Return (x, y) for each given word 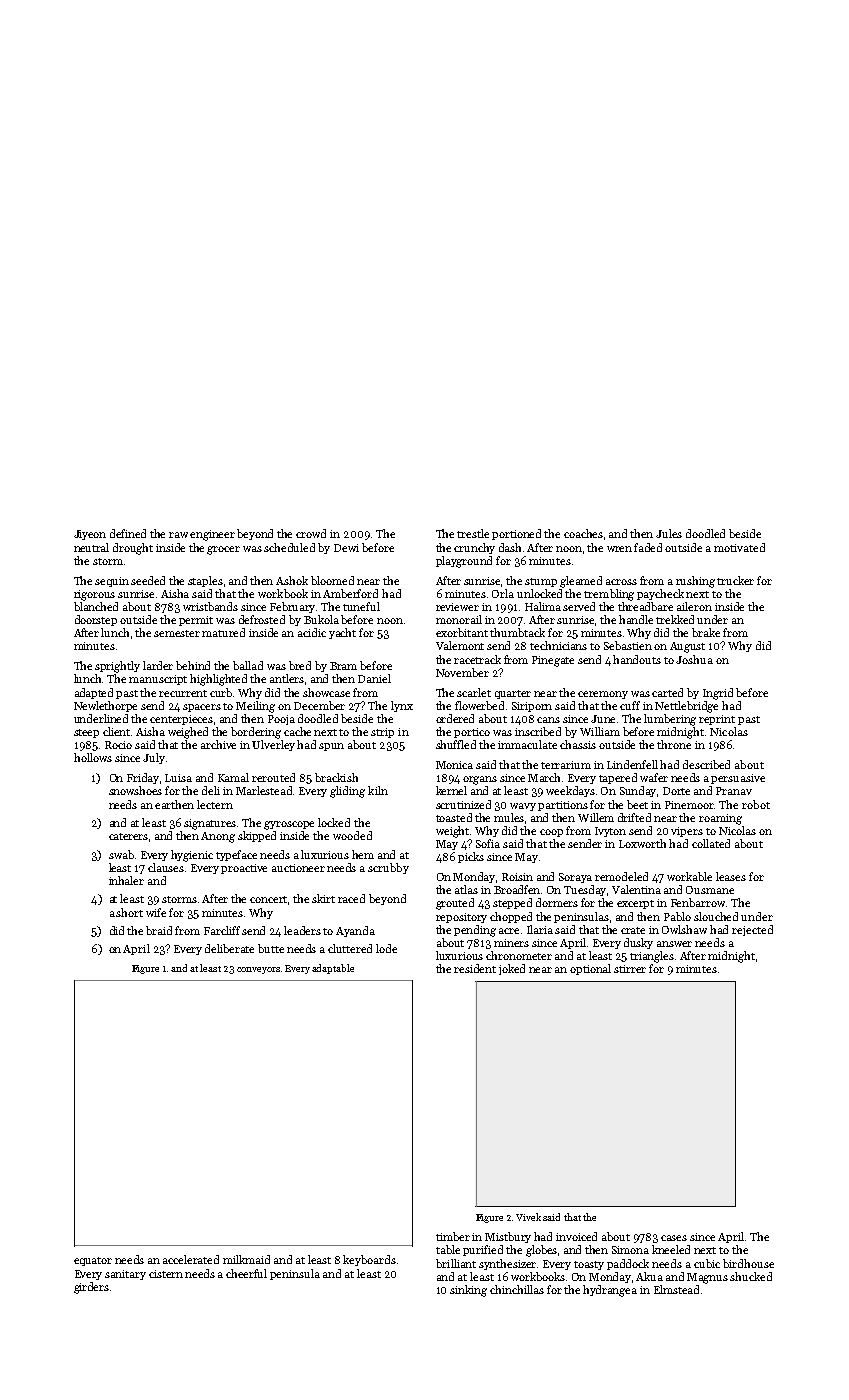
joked (512, 969)
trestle (473, 533)
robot (756, 804)
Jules (669, 533)
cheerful (246, 1273)
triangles (652, 957)
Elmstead (676, 1289)
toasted (454, 817)
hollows (93, 757)
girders (91, 1288)
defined (128, 533)
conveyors (258, 970)
